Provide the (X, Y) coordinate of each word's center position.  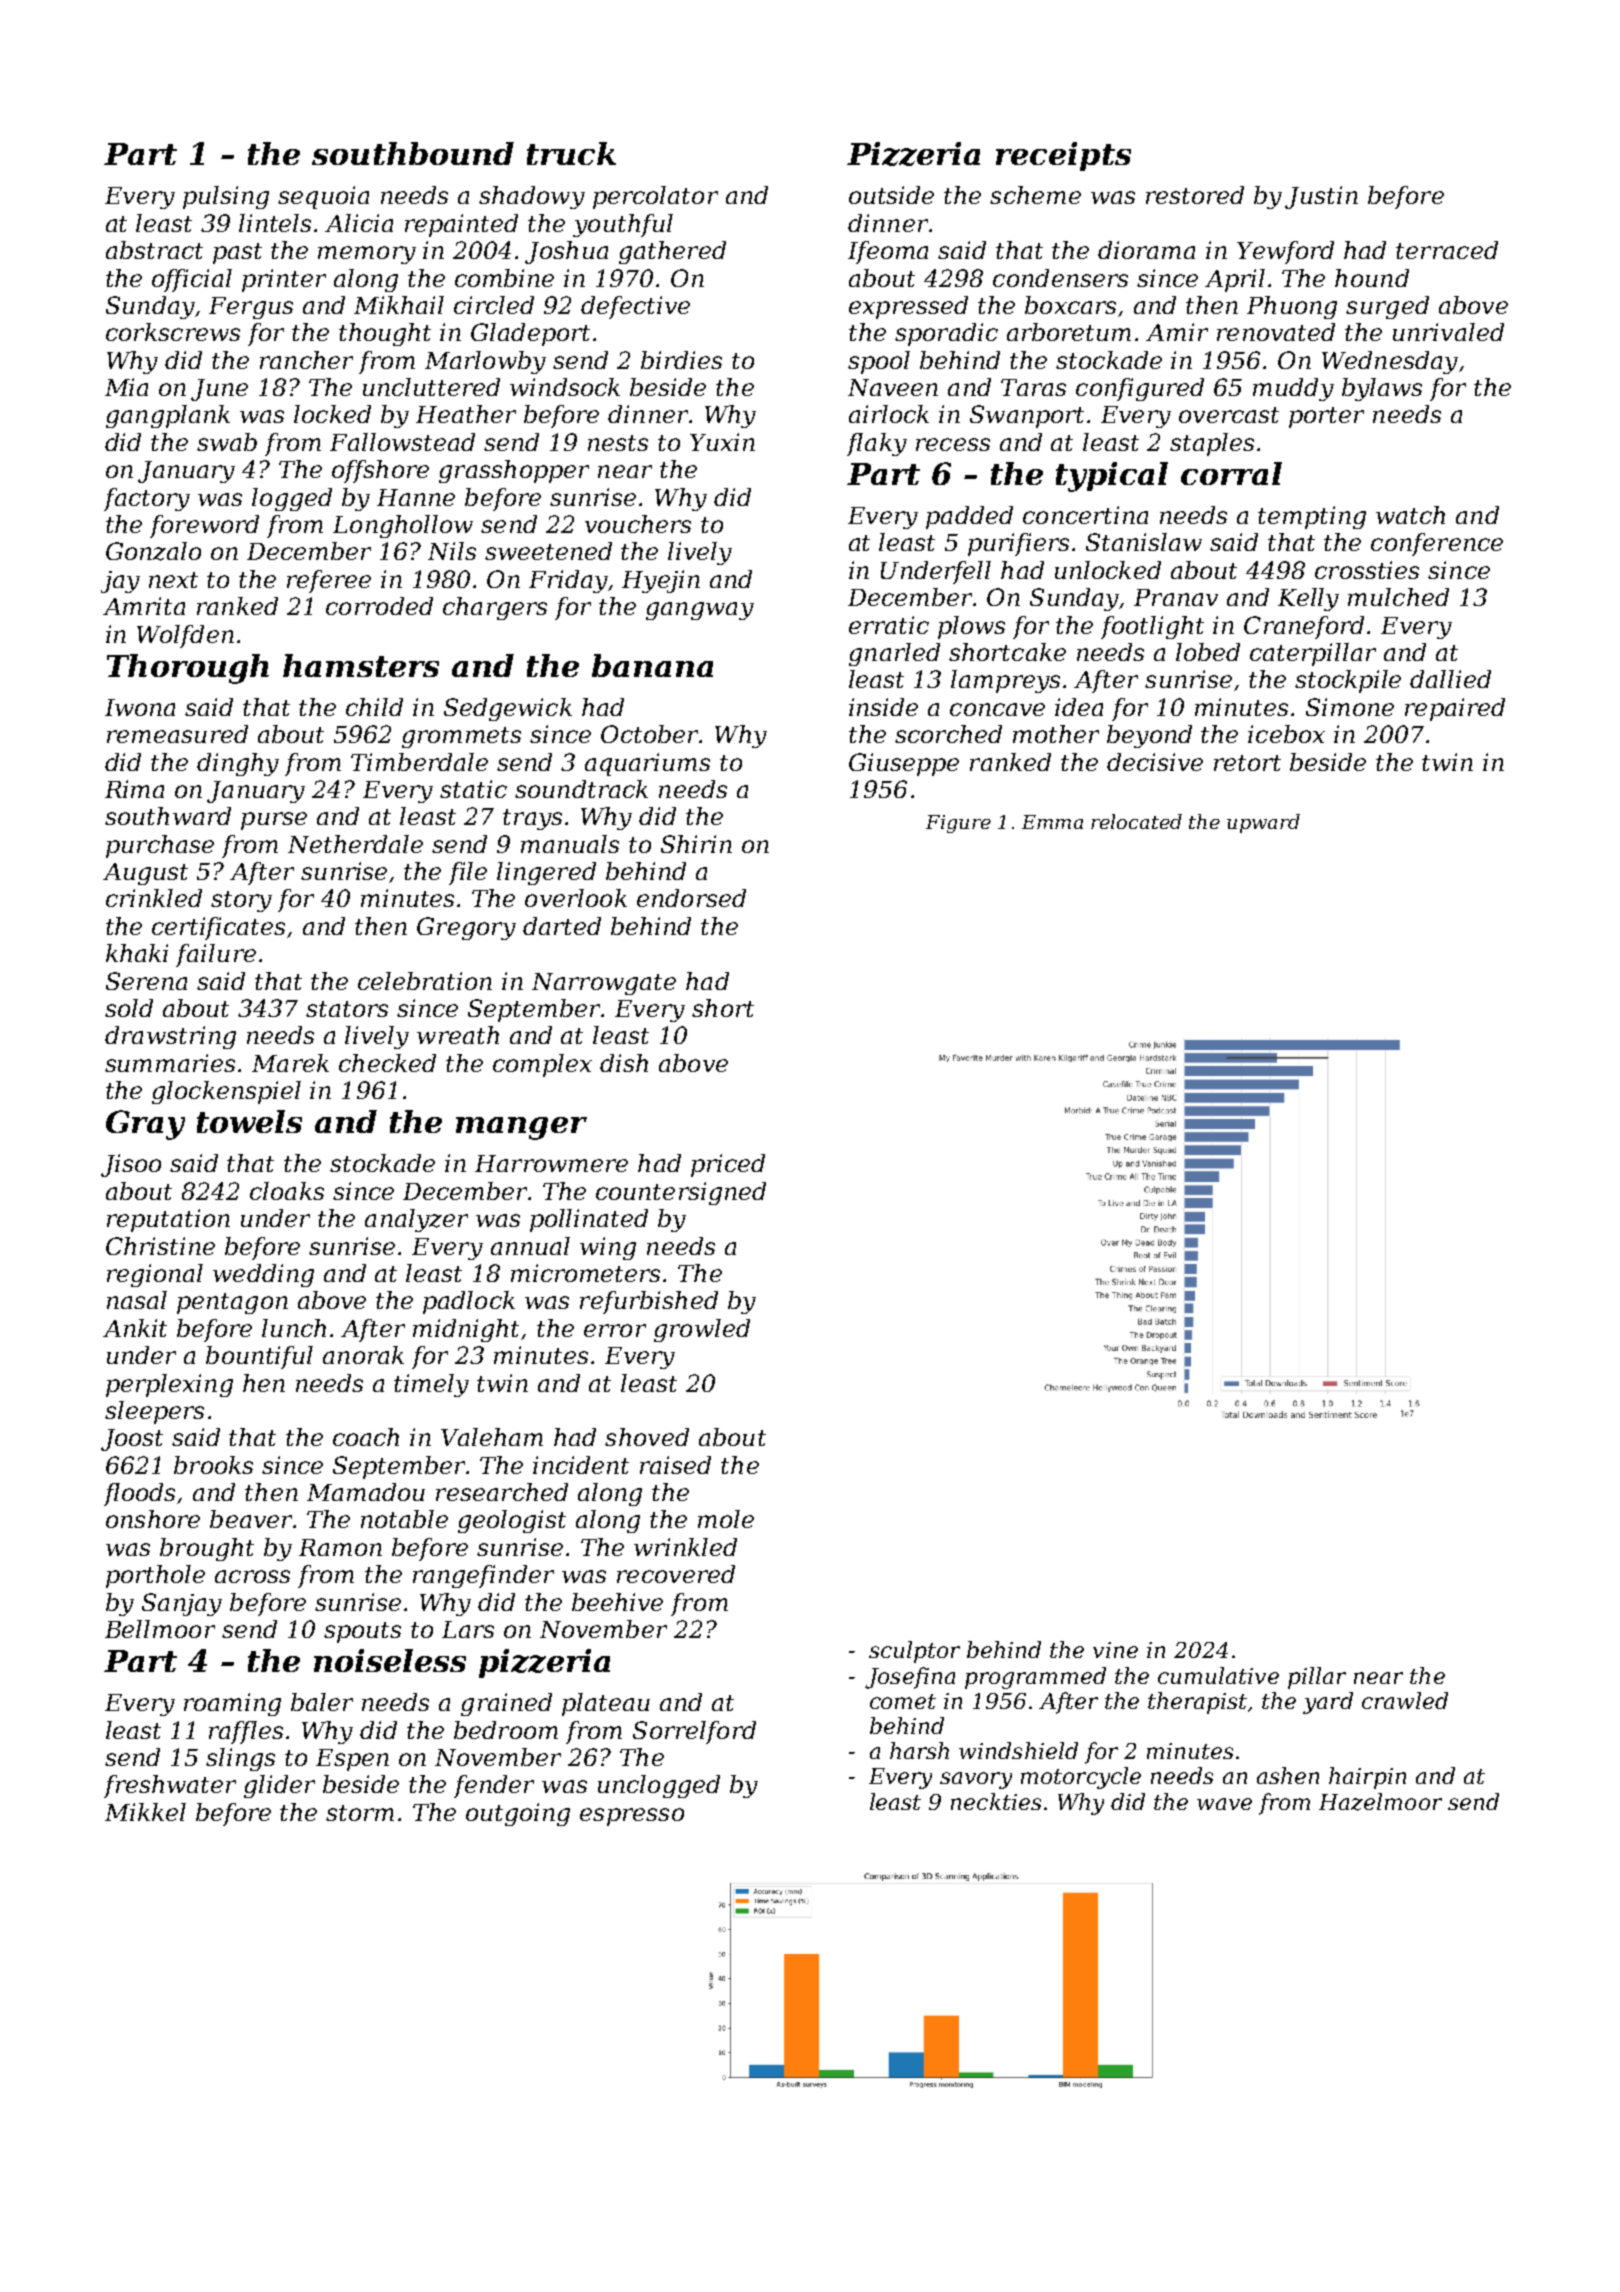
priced (728, 1165)
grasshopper (514, 471)
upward (1263, 823)
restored (1195, 195)
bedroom (506, 1730)
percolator (655, 197)
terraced (1447, 250)
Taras (1033, 387)
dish (624, 1063)
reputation (168, 1220)
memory (367, 255)
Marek (290, 1063)
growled (702, 1330)
